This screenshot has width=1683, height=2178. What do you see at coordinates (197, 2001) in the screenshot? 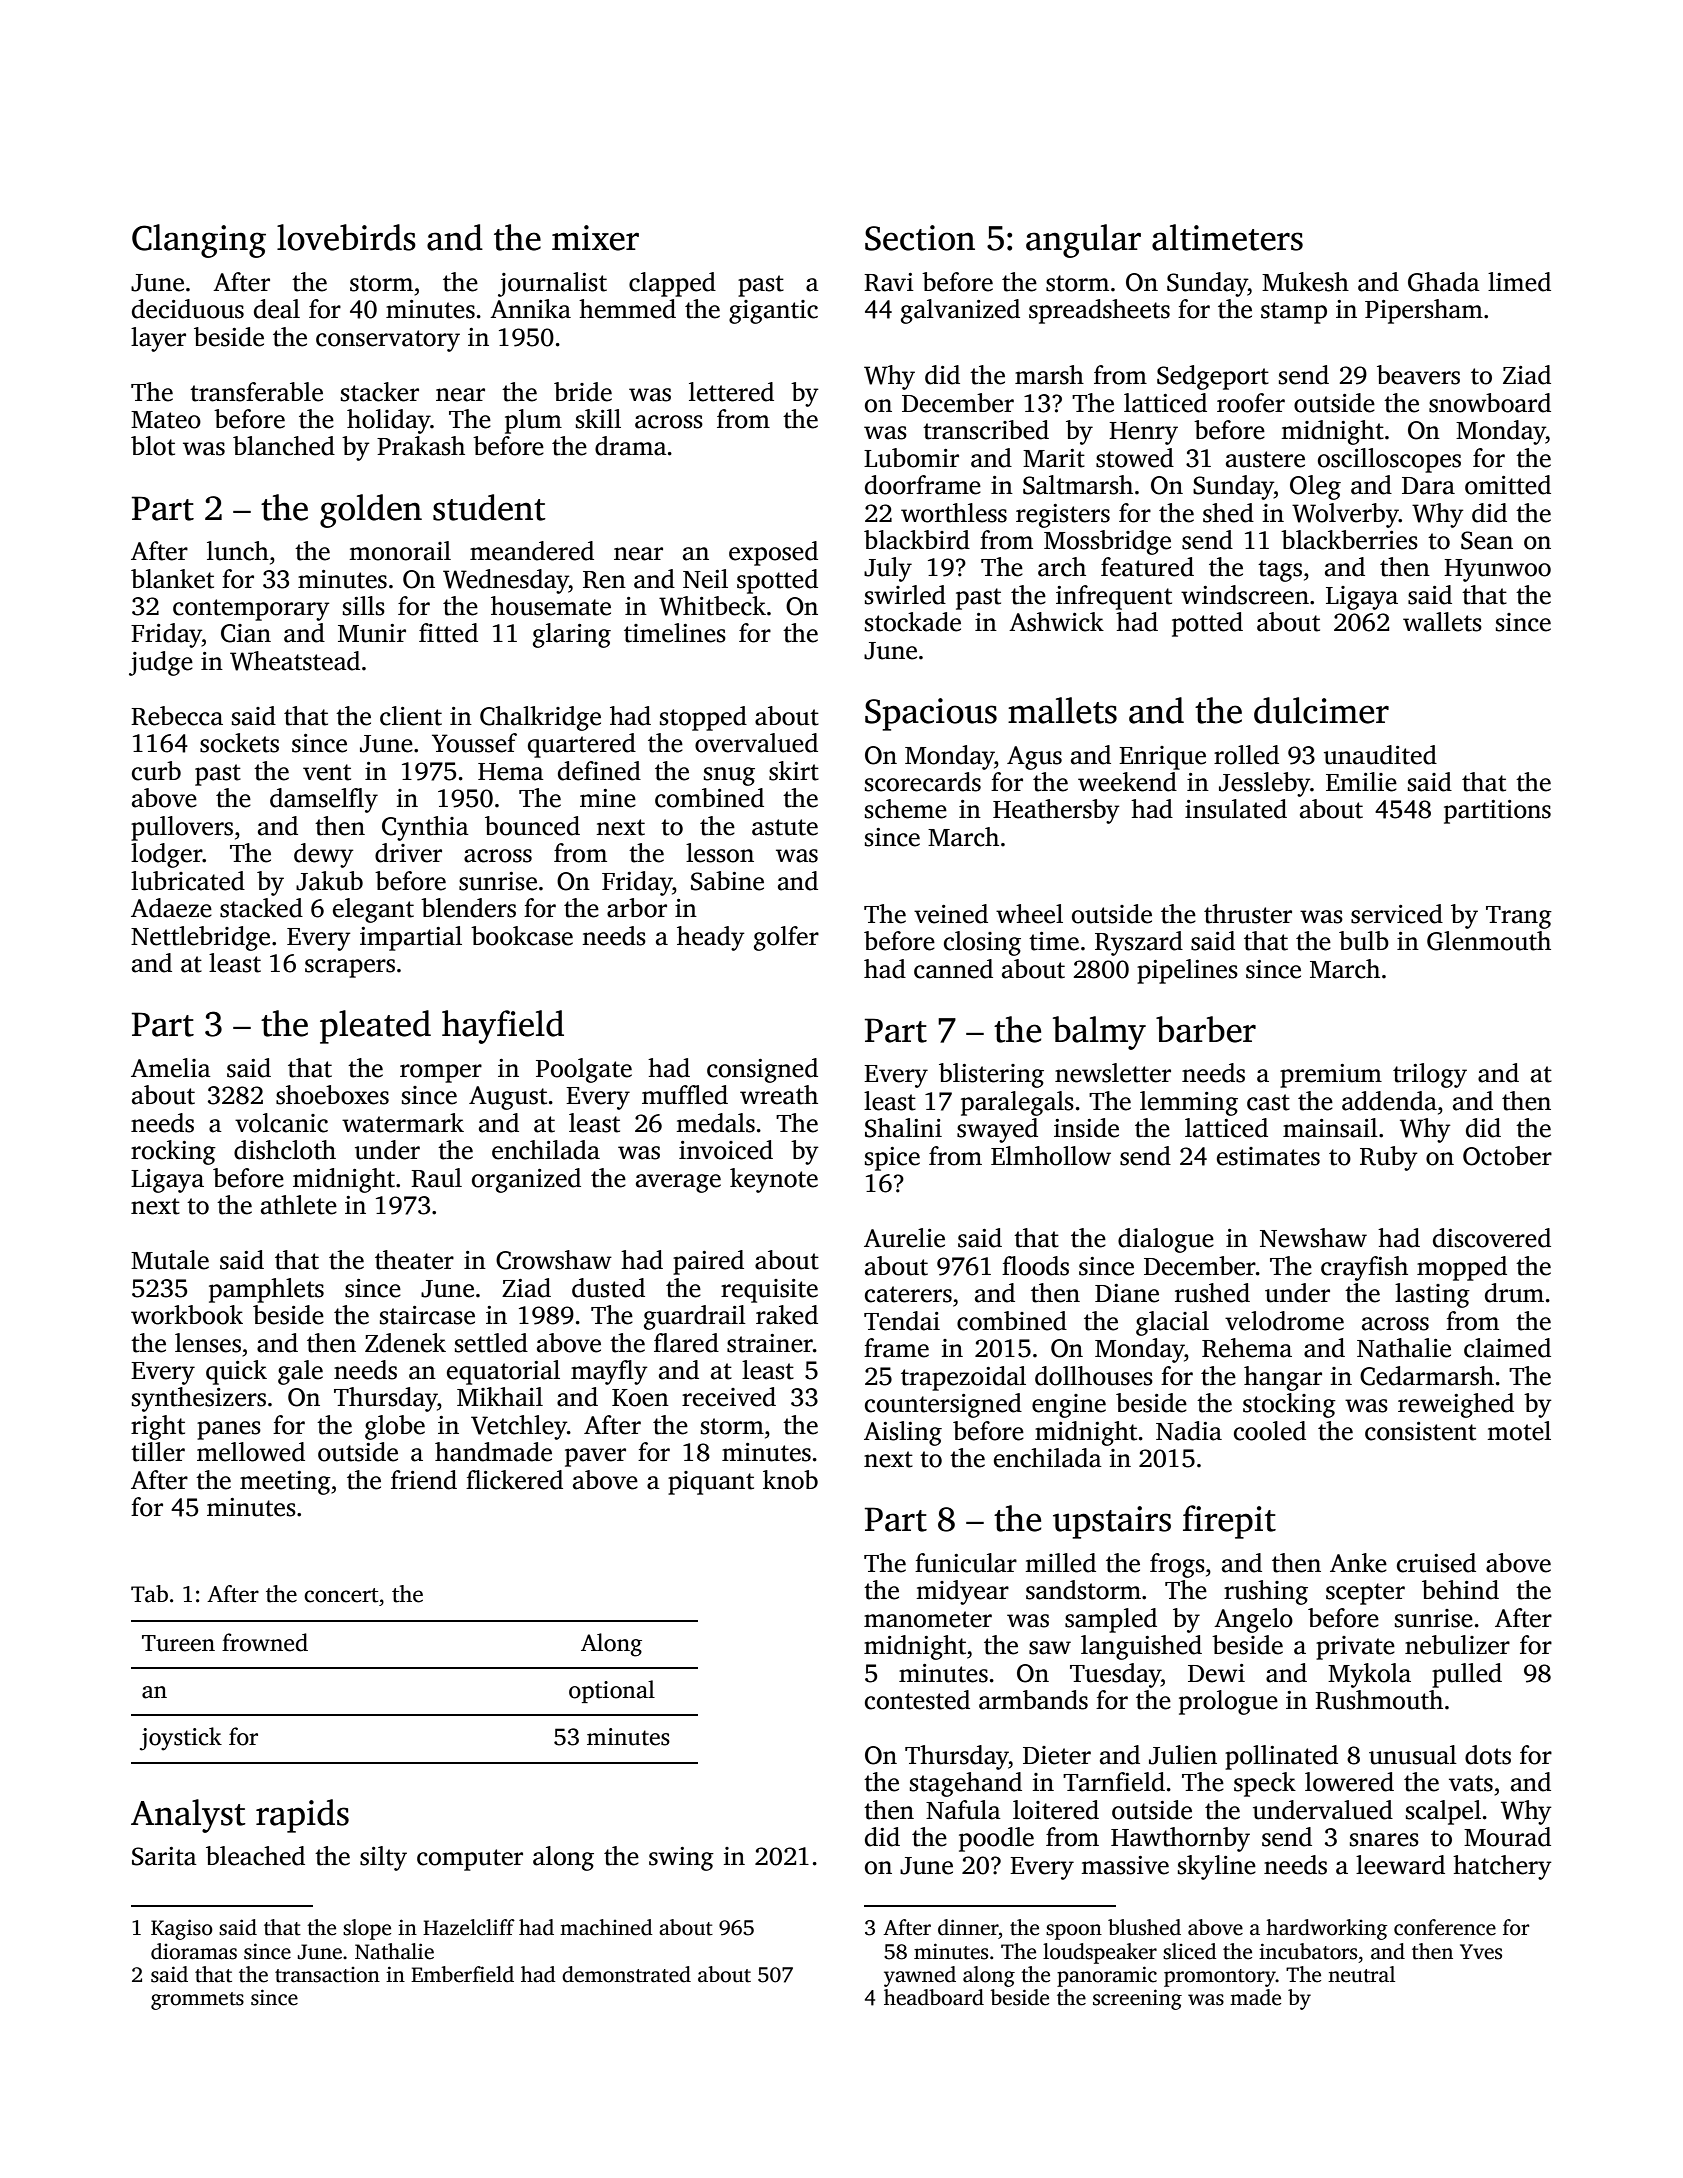
I see `grommets` at bounding box center [197, 2001].
